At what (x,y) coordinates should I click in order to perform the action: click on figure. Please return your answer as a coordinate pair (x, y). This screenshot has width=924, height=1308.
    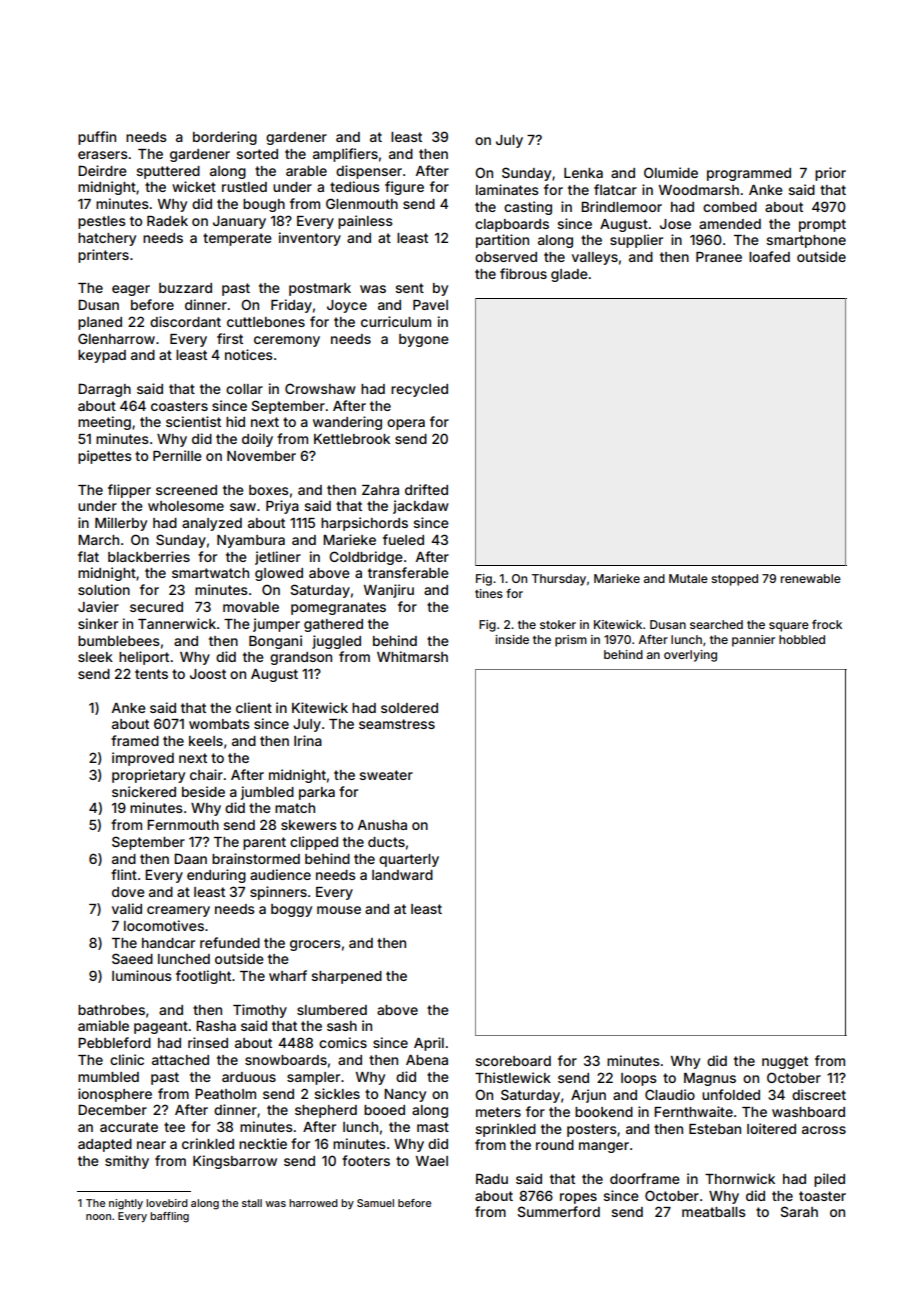
    Looking at the image, I should click on (404, 188).
